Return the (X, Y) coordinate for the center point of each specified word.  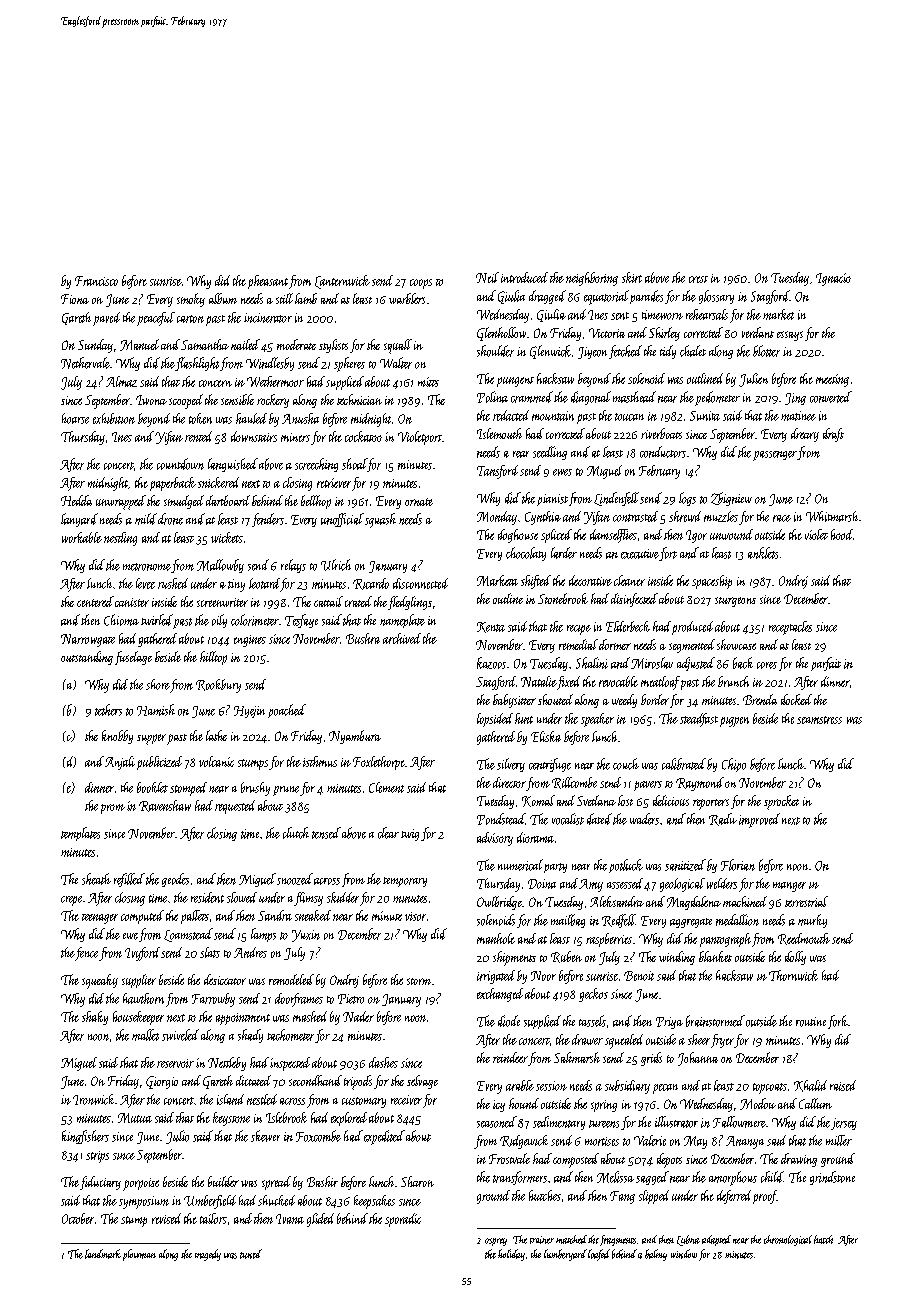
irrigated (496, 977)
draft (833, 435)
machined (745, 901)
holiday (511, 1255)
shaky (95, 1018)
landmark (103, 1254)
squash (380, 520)
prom (113, 809)
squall (398, 346)
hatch (823, 1239)
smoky (191, 300)
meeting (832, 380)
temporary (405, 882)
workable (82, 537)
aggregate (691, 923)
